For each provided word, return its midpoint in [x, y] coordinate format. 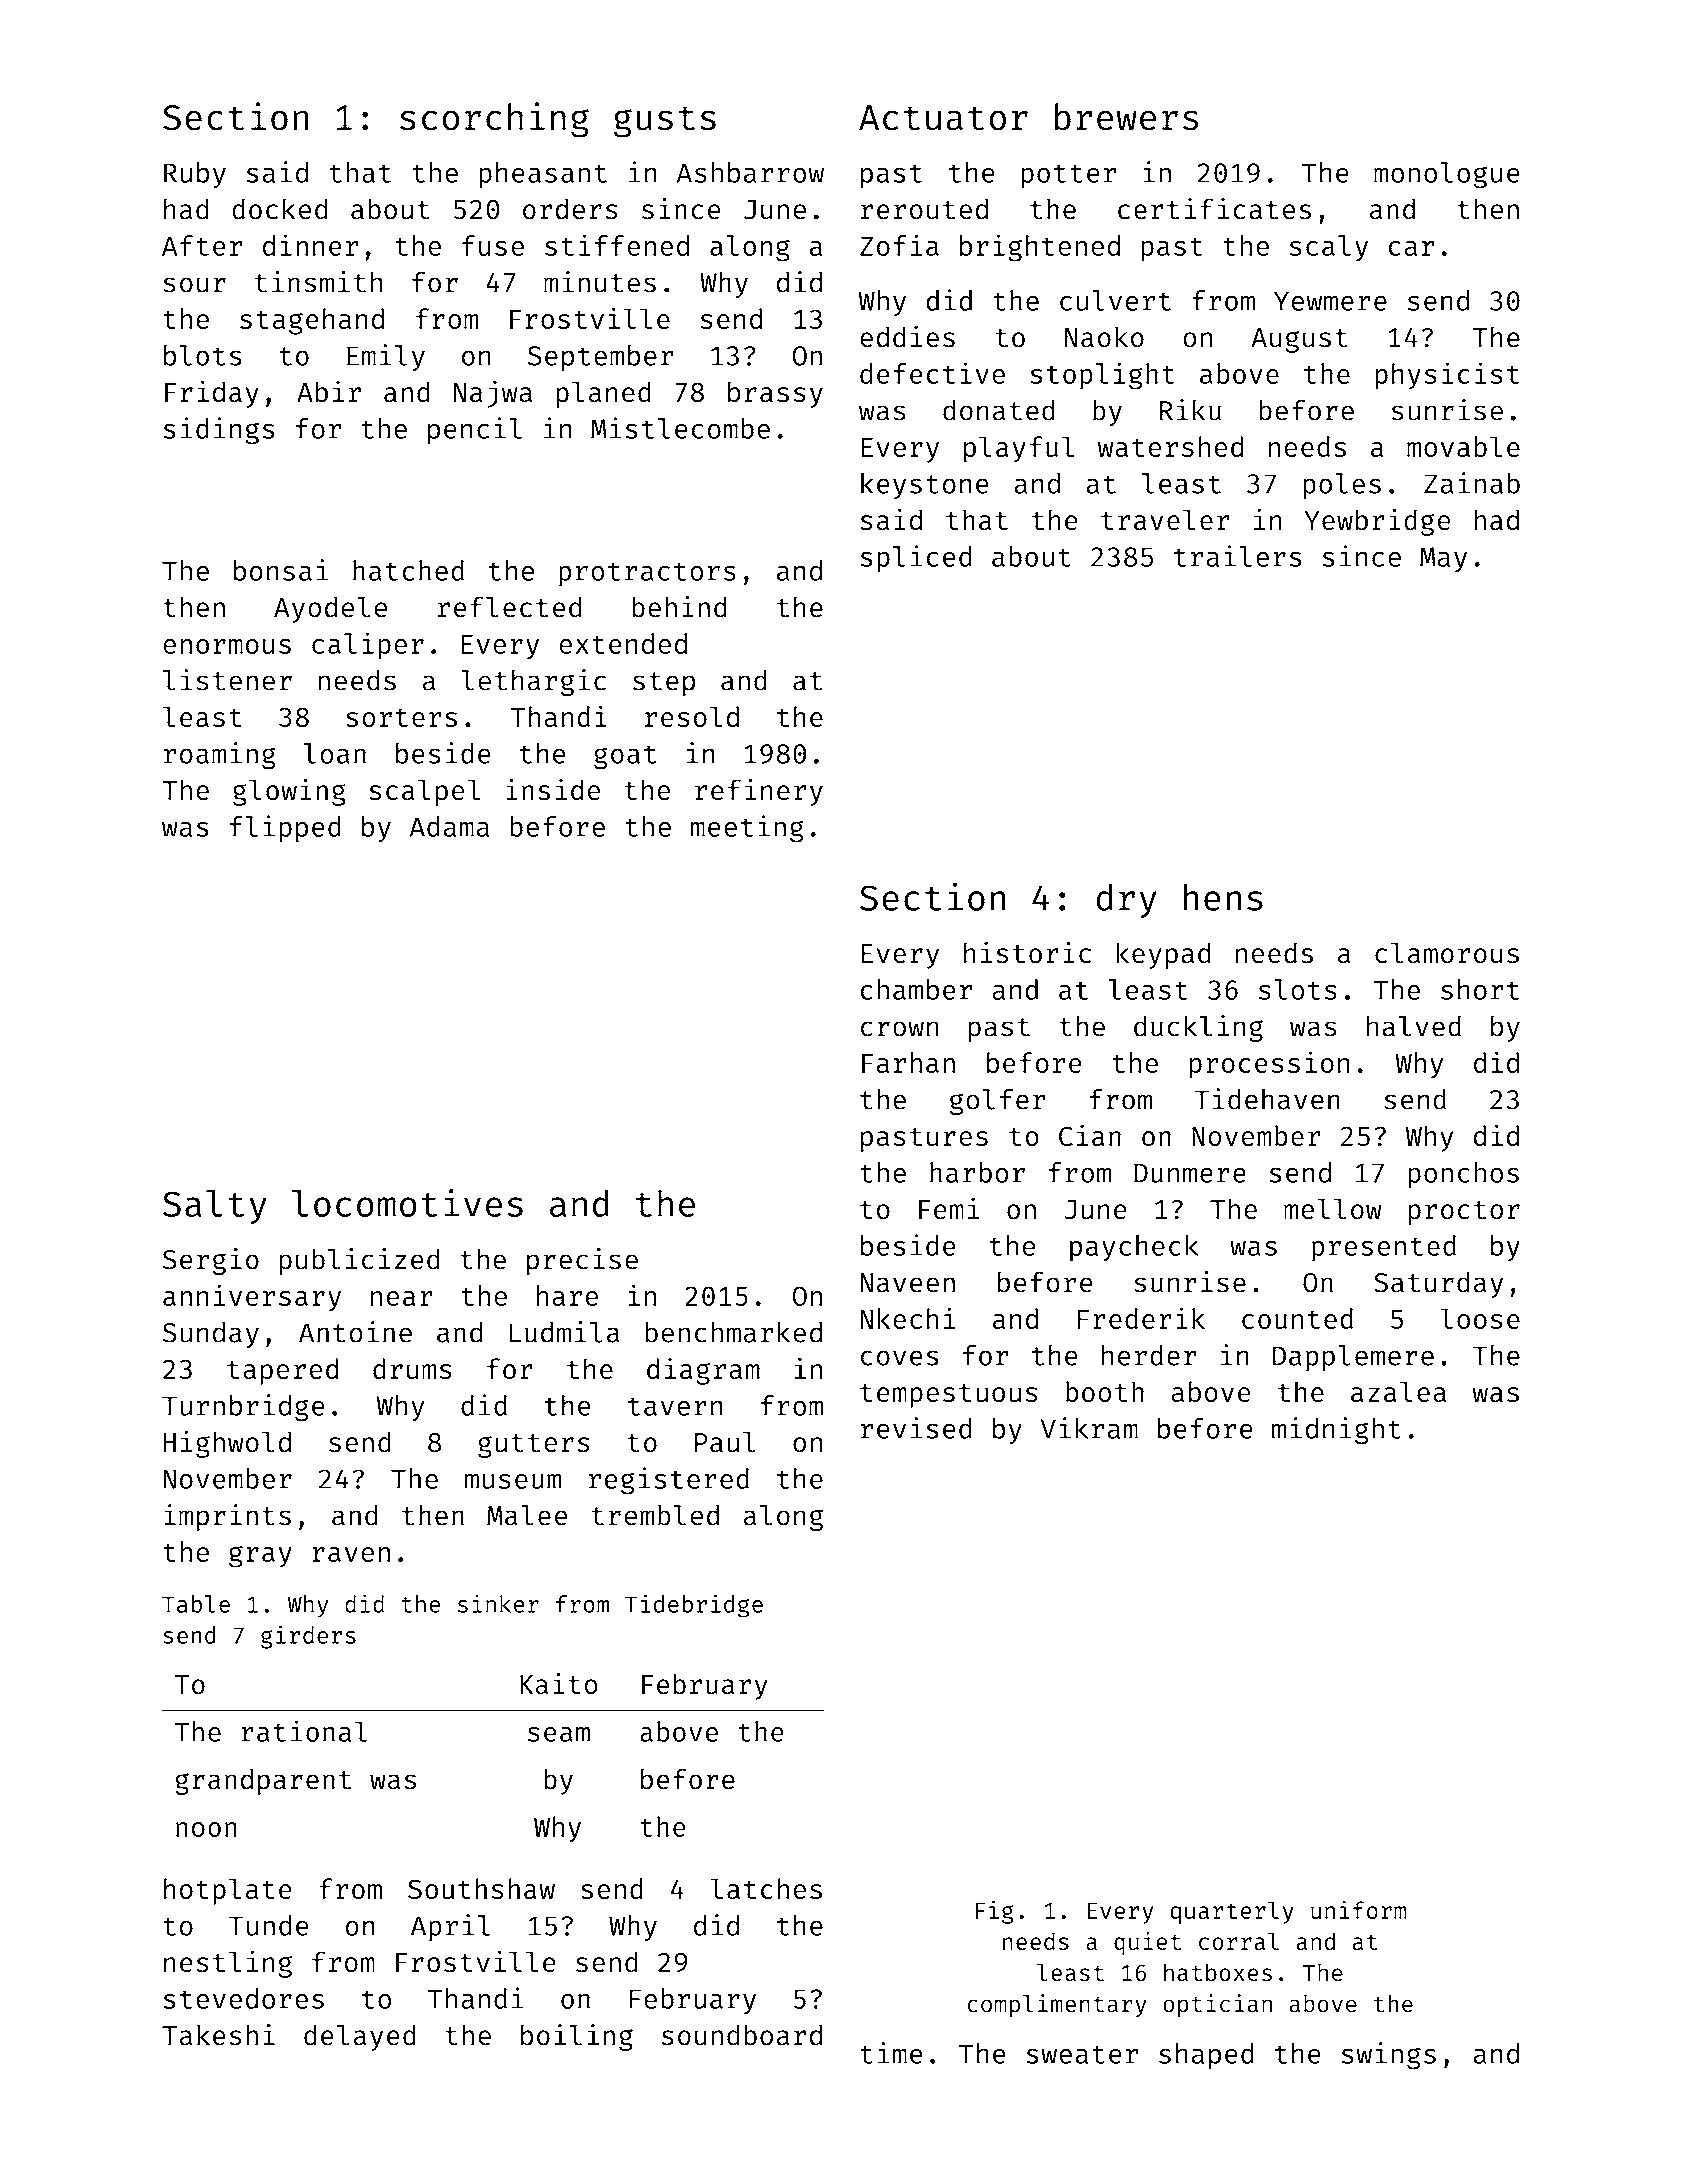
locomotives [407, 1203]
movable [1463, 446]
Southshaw [481, 1888]
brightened [1040, 248]
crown [900, 1029]
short [1480, 989]
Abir [329, 391]
